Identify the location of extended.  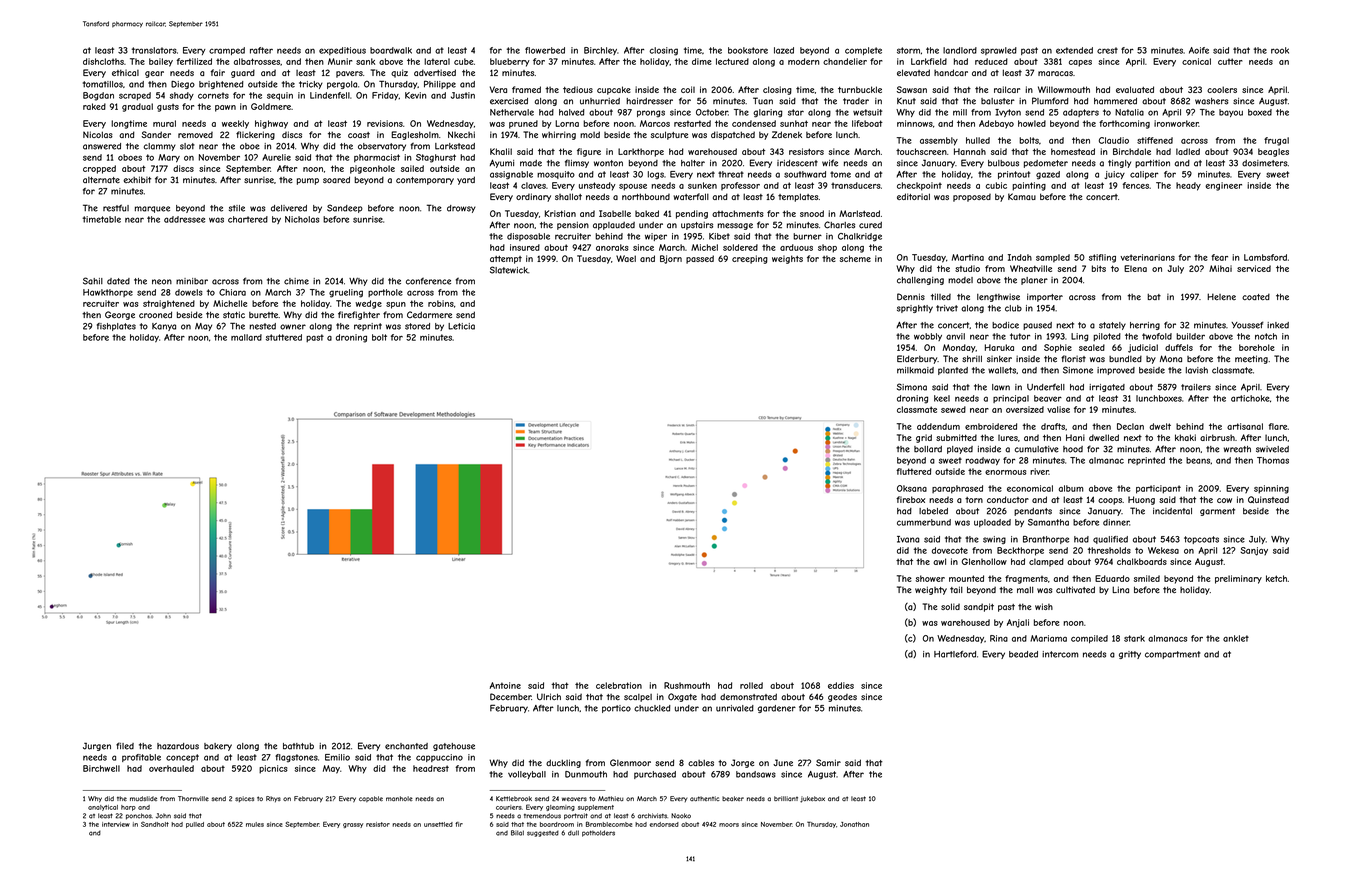
(1074, 50).
